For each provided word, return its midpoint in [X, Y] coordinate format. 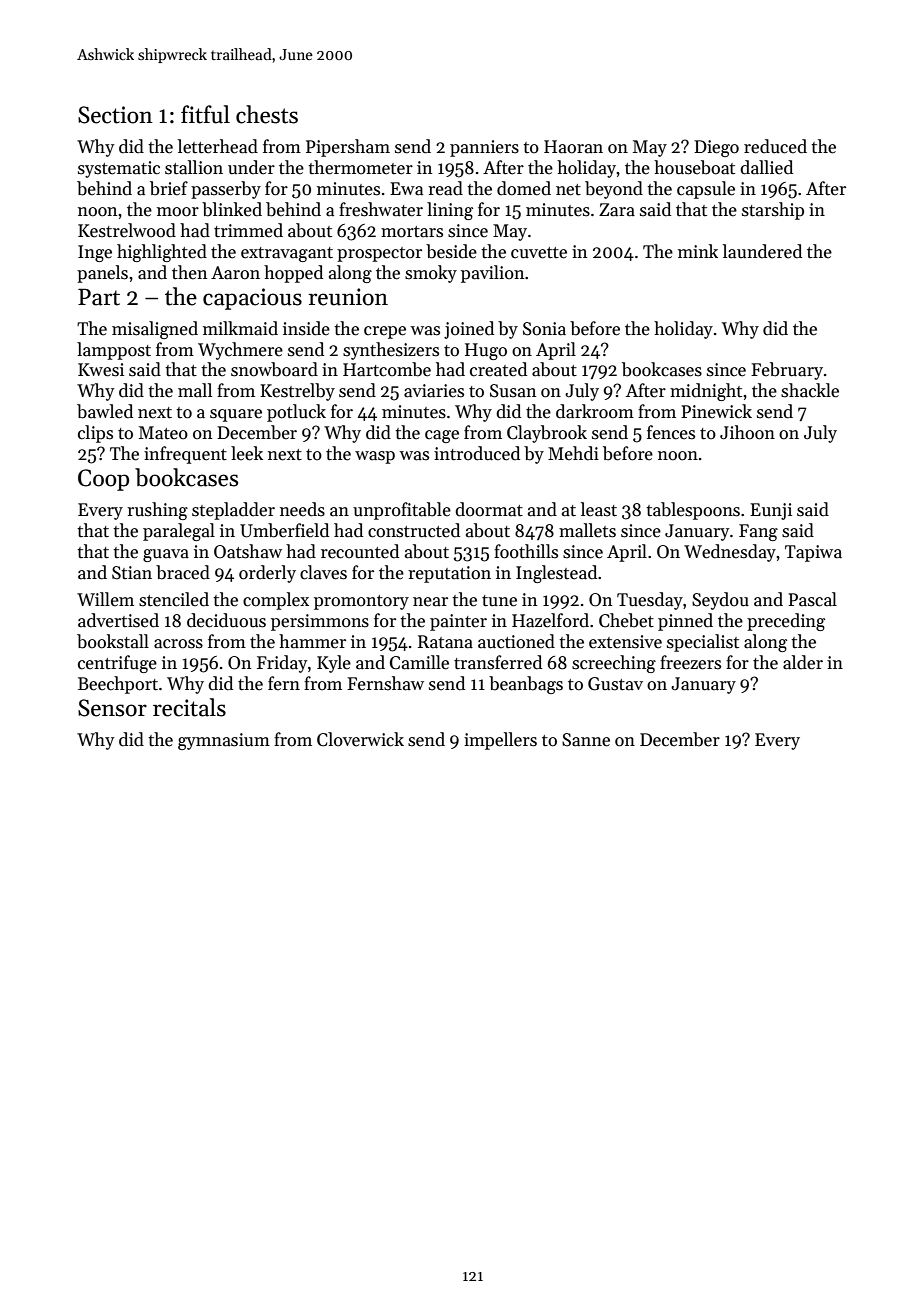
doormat [489, 509]
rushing [157, 511]
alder [803, 662]
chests [267, 114]
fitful [205, 114]
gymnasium [224, 741]
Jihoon [747, 432]
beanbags [526, 685]
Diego [716, 148]
